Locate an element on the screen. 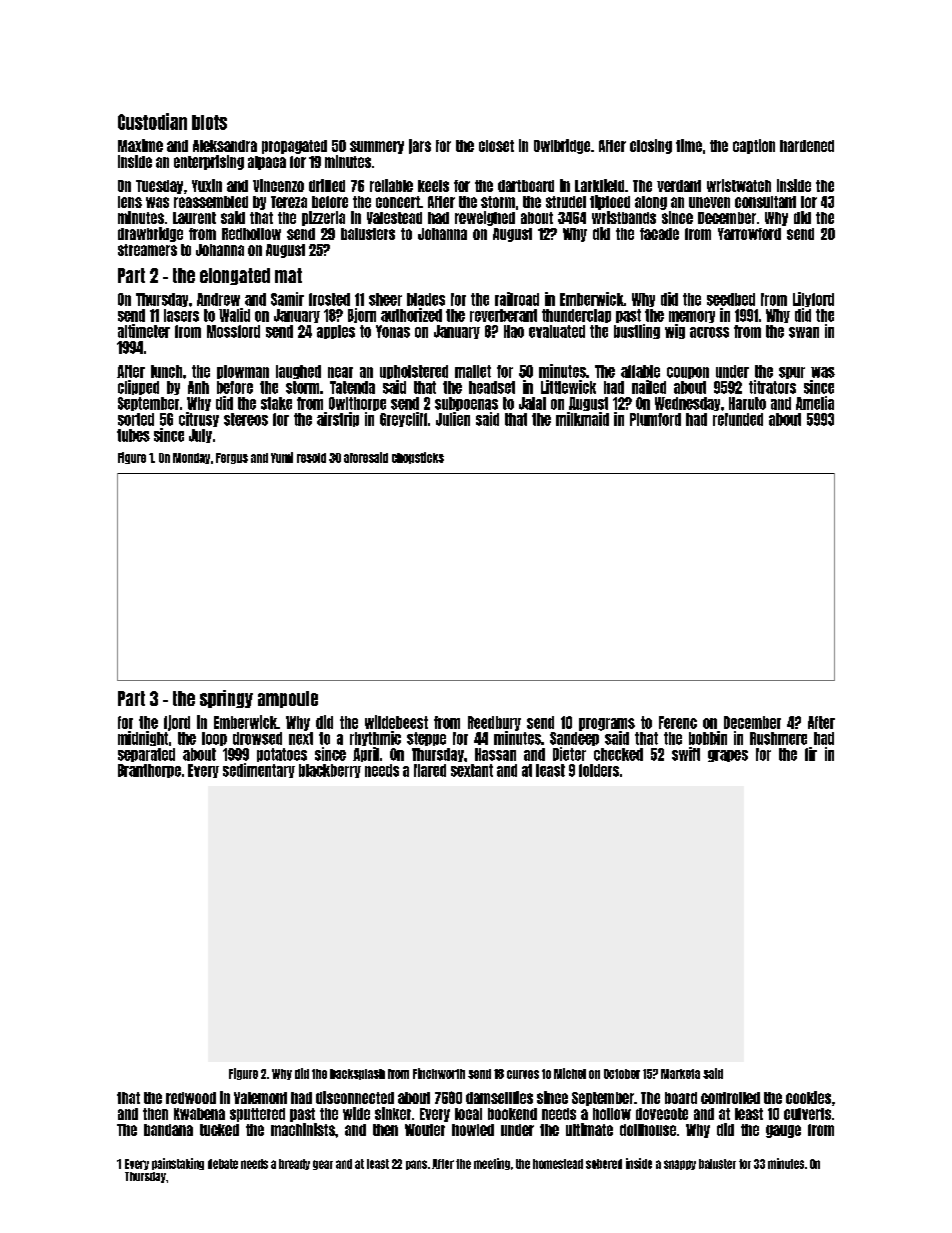 The image size is (952, 1233). ampoule is located at coordinates (288, 699).
